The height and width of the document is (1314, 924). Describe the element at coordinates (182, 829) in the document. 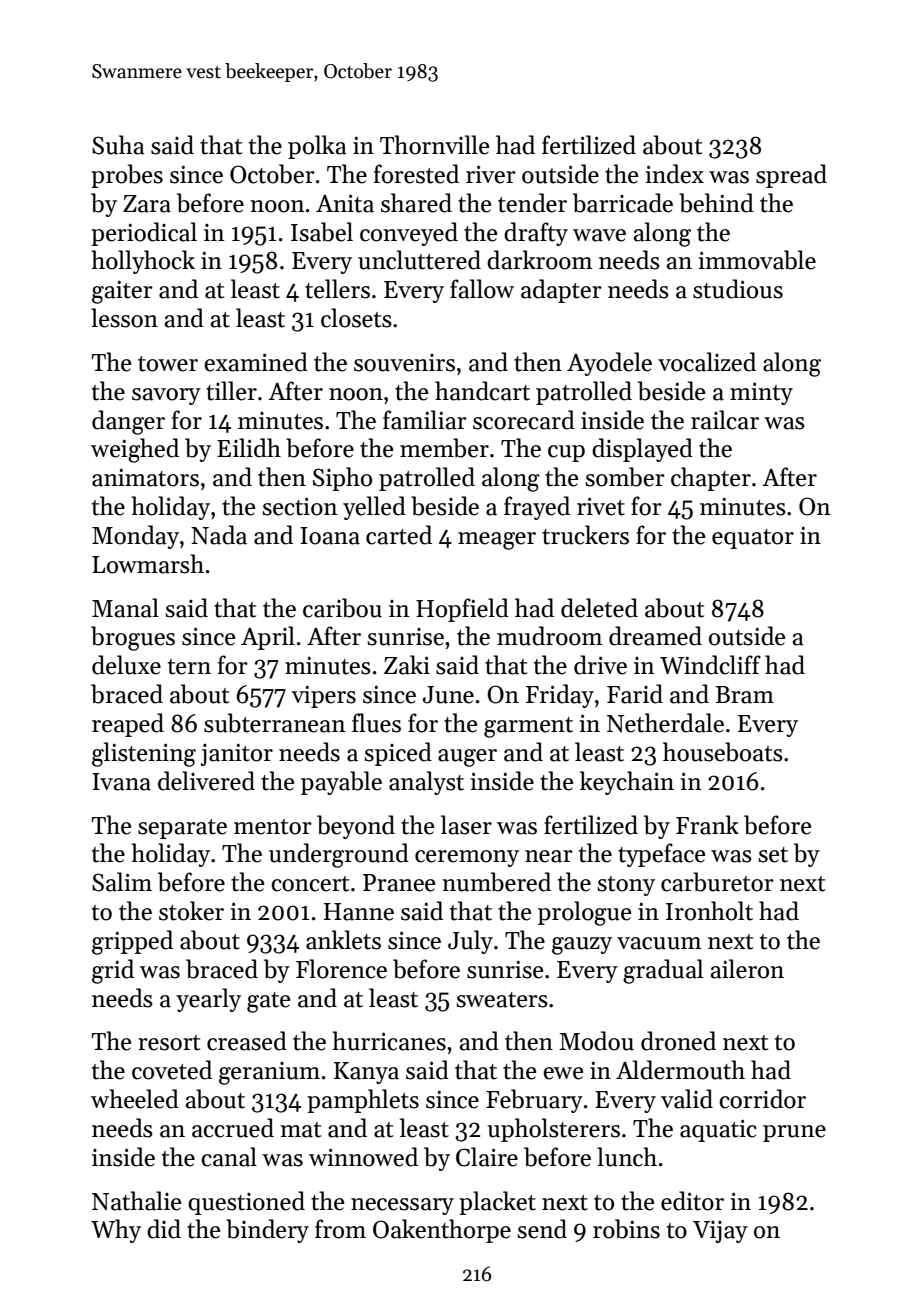

I see `separate` at that location.
